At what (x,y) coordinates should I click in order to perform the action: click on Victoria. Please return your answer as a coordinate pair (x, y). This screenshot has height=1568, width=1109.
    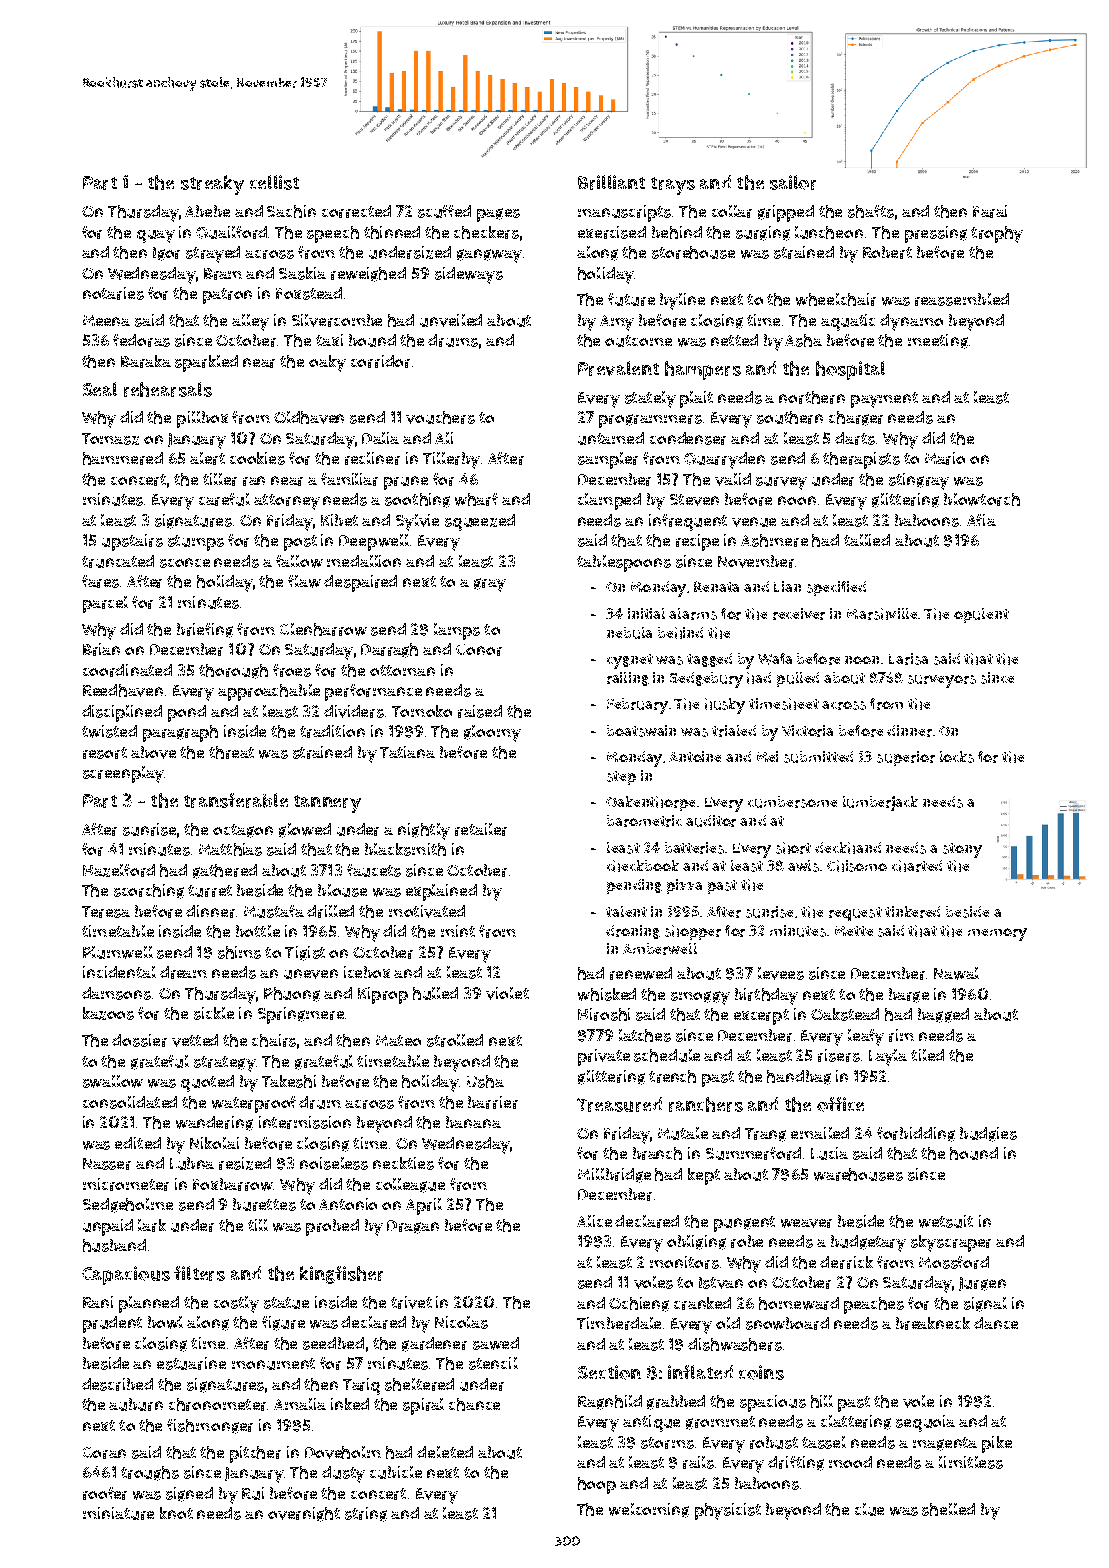
    Looking at the image, I should click on (807, 731).
